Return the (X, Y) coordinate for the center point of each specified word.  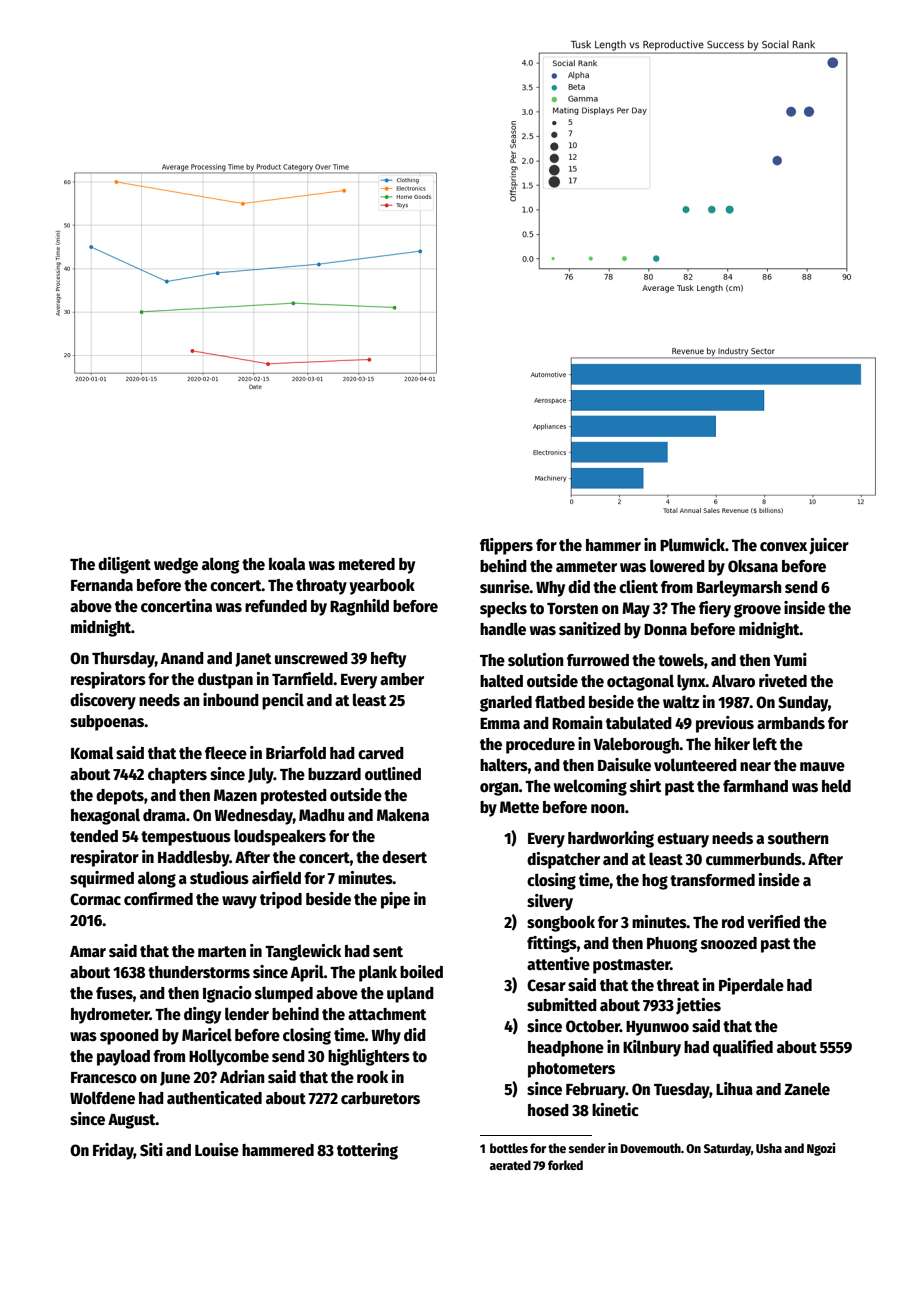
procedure (540, 746)
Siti (151, 1149)
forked (565, 1165)
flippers (506, 546)
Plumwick (692, 544)
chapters (177, 776)
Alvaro (733, 680)
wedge (176, 566)
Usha (769, 1148)
